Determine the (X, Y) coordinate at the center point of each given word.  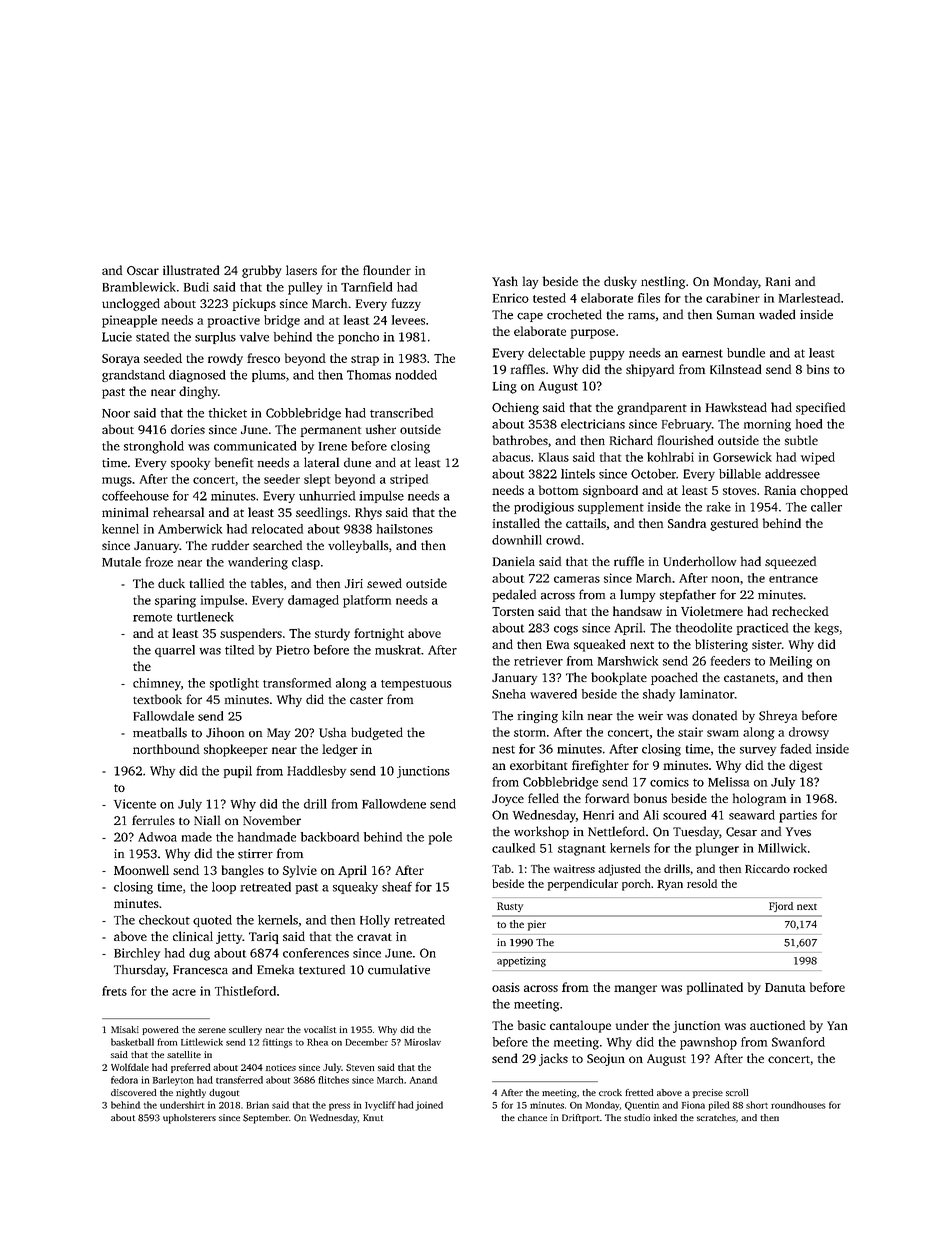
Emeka (275, 970)
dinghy (198, 392)
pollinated (715, 988)
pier (537, 925)
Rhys (368, 513)
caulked (513, 848)
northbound (166, 749)
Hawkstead (736, 407)
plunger (717, 849)
